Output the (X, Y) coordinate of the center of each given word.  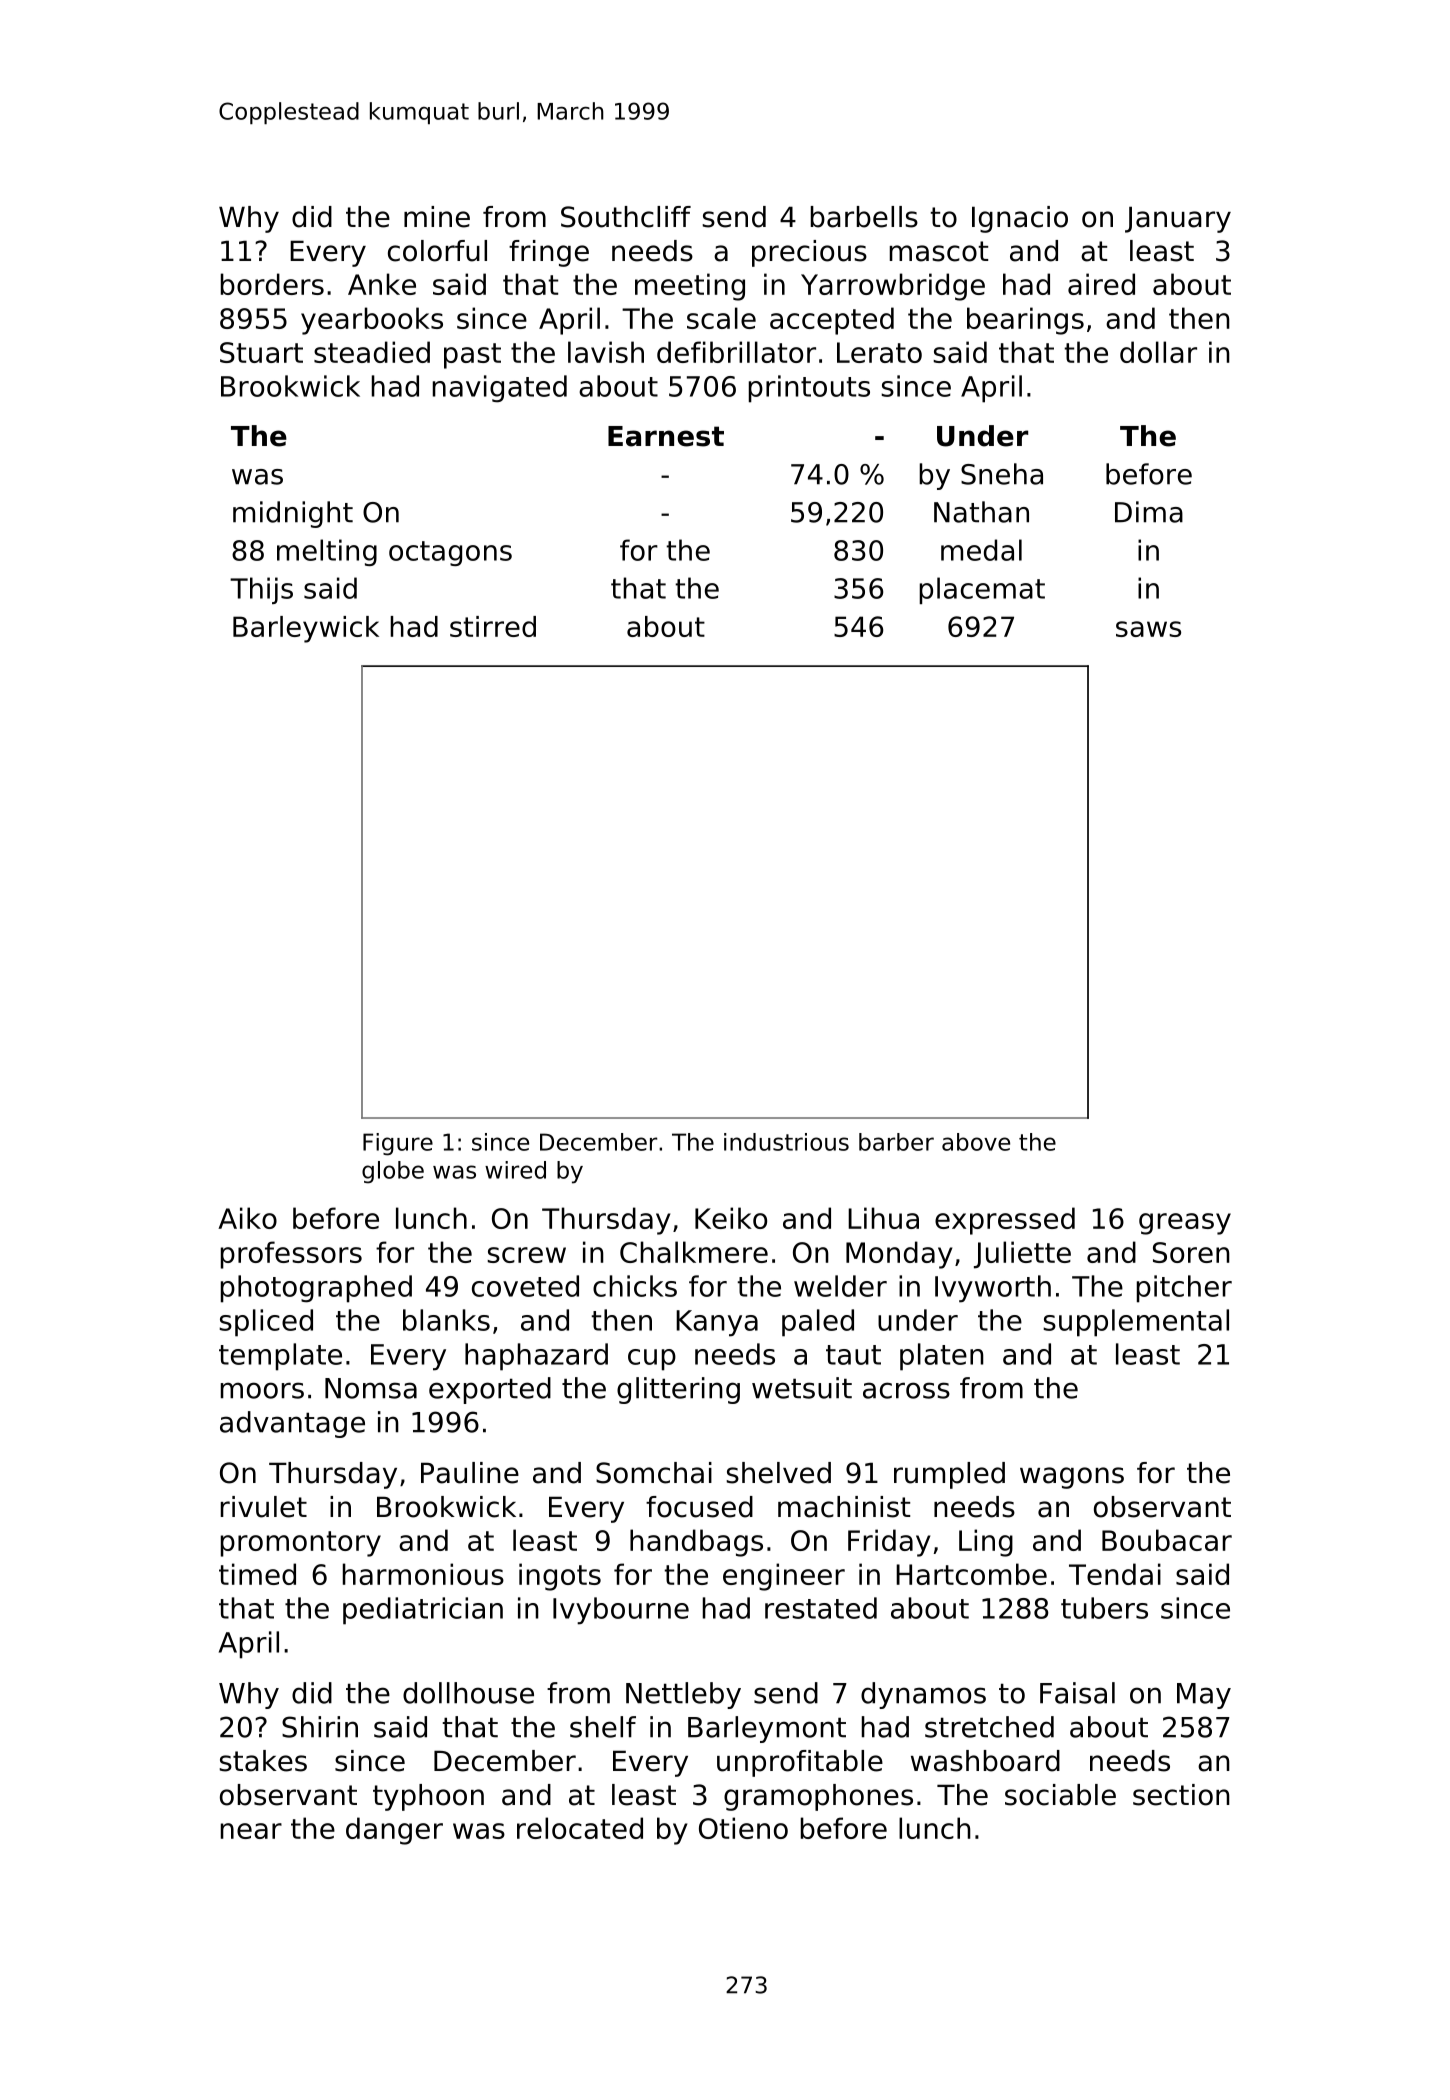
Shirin (320, 1727)
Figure (398, 1144)
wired (515, 1170)
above (976, 1142)
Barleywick (306, 629)
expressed (1005, 1221)
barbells (864, 217)
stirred (493, 626)
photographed (316, 1289)
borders (272, 284)
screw (526, 1255)
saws (1148, 629)
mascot (939, 251)
